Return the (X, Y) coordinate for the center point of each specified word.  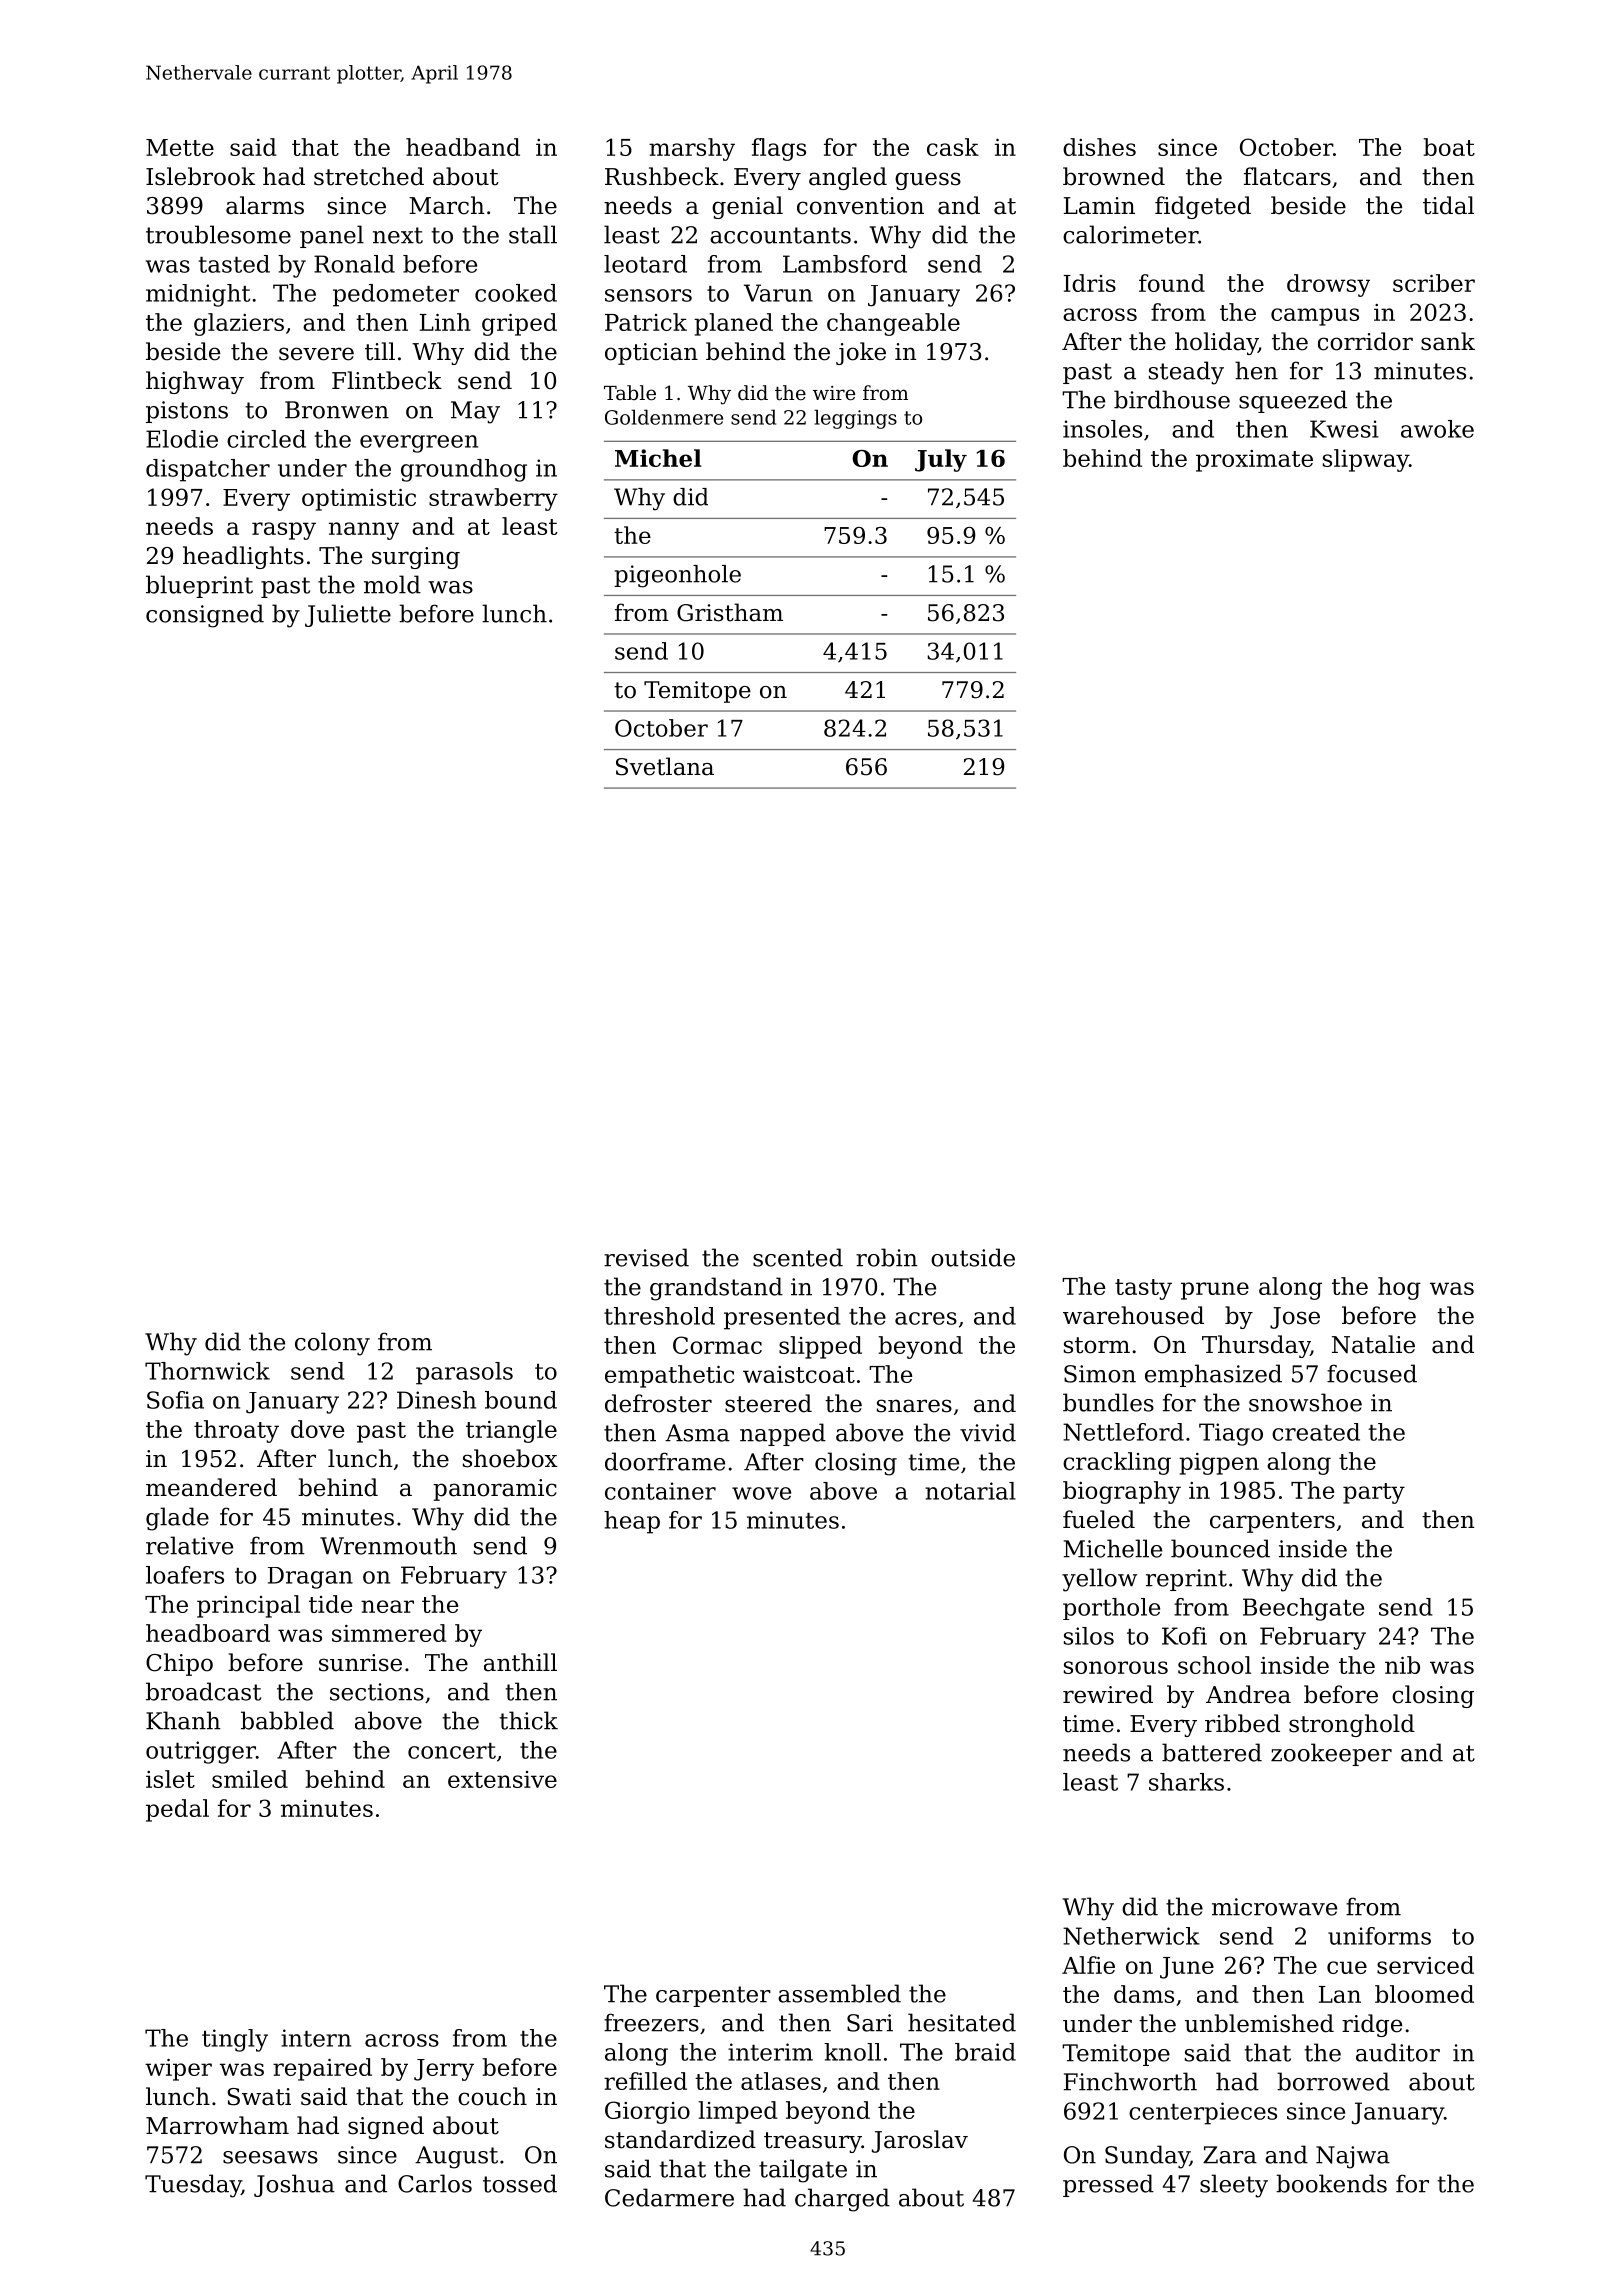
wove (761, 1493)
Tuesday (193, 2186)
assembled (839, 1993)
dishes (1099, 147)
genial (747, 207)
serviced (1425, 1965)
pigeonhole (677, 576)
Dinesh (436, 1400)
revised (646, 1257)
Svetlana (665, 766)
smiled (250, 1779)
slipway (1366, 460)
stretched (369, 176)
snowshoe (1305, 1402)
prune (1215, 1291)
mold (392, 584)
